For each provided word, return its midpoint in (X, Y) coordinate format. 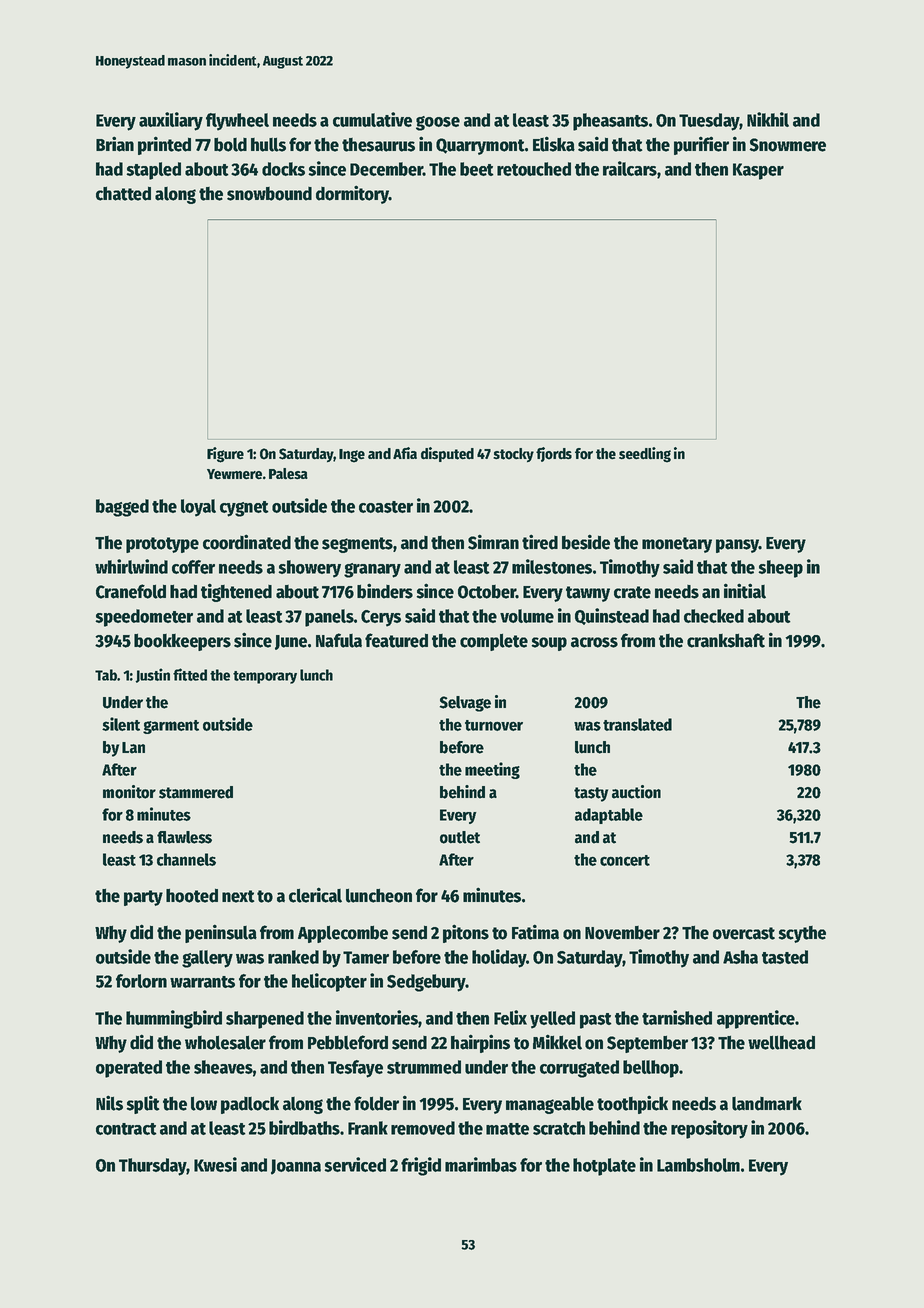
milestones (552, 566)
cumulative (372, 119)
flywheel (237, 122)
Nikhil (768, 119)
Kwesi (215, 1164)
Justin (152, 675)
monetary (677, 545)
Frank (368, 1128)
